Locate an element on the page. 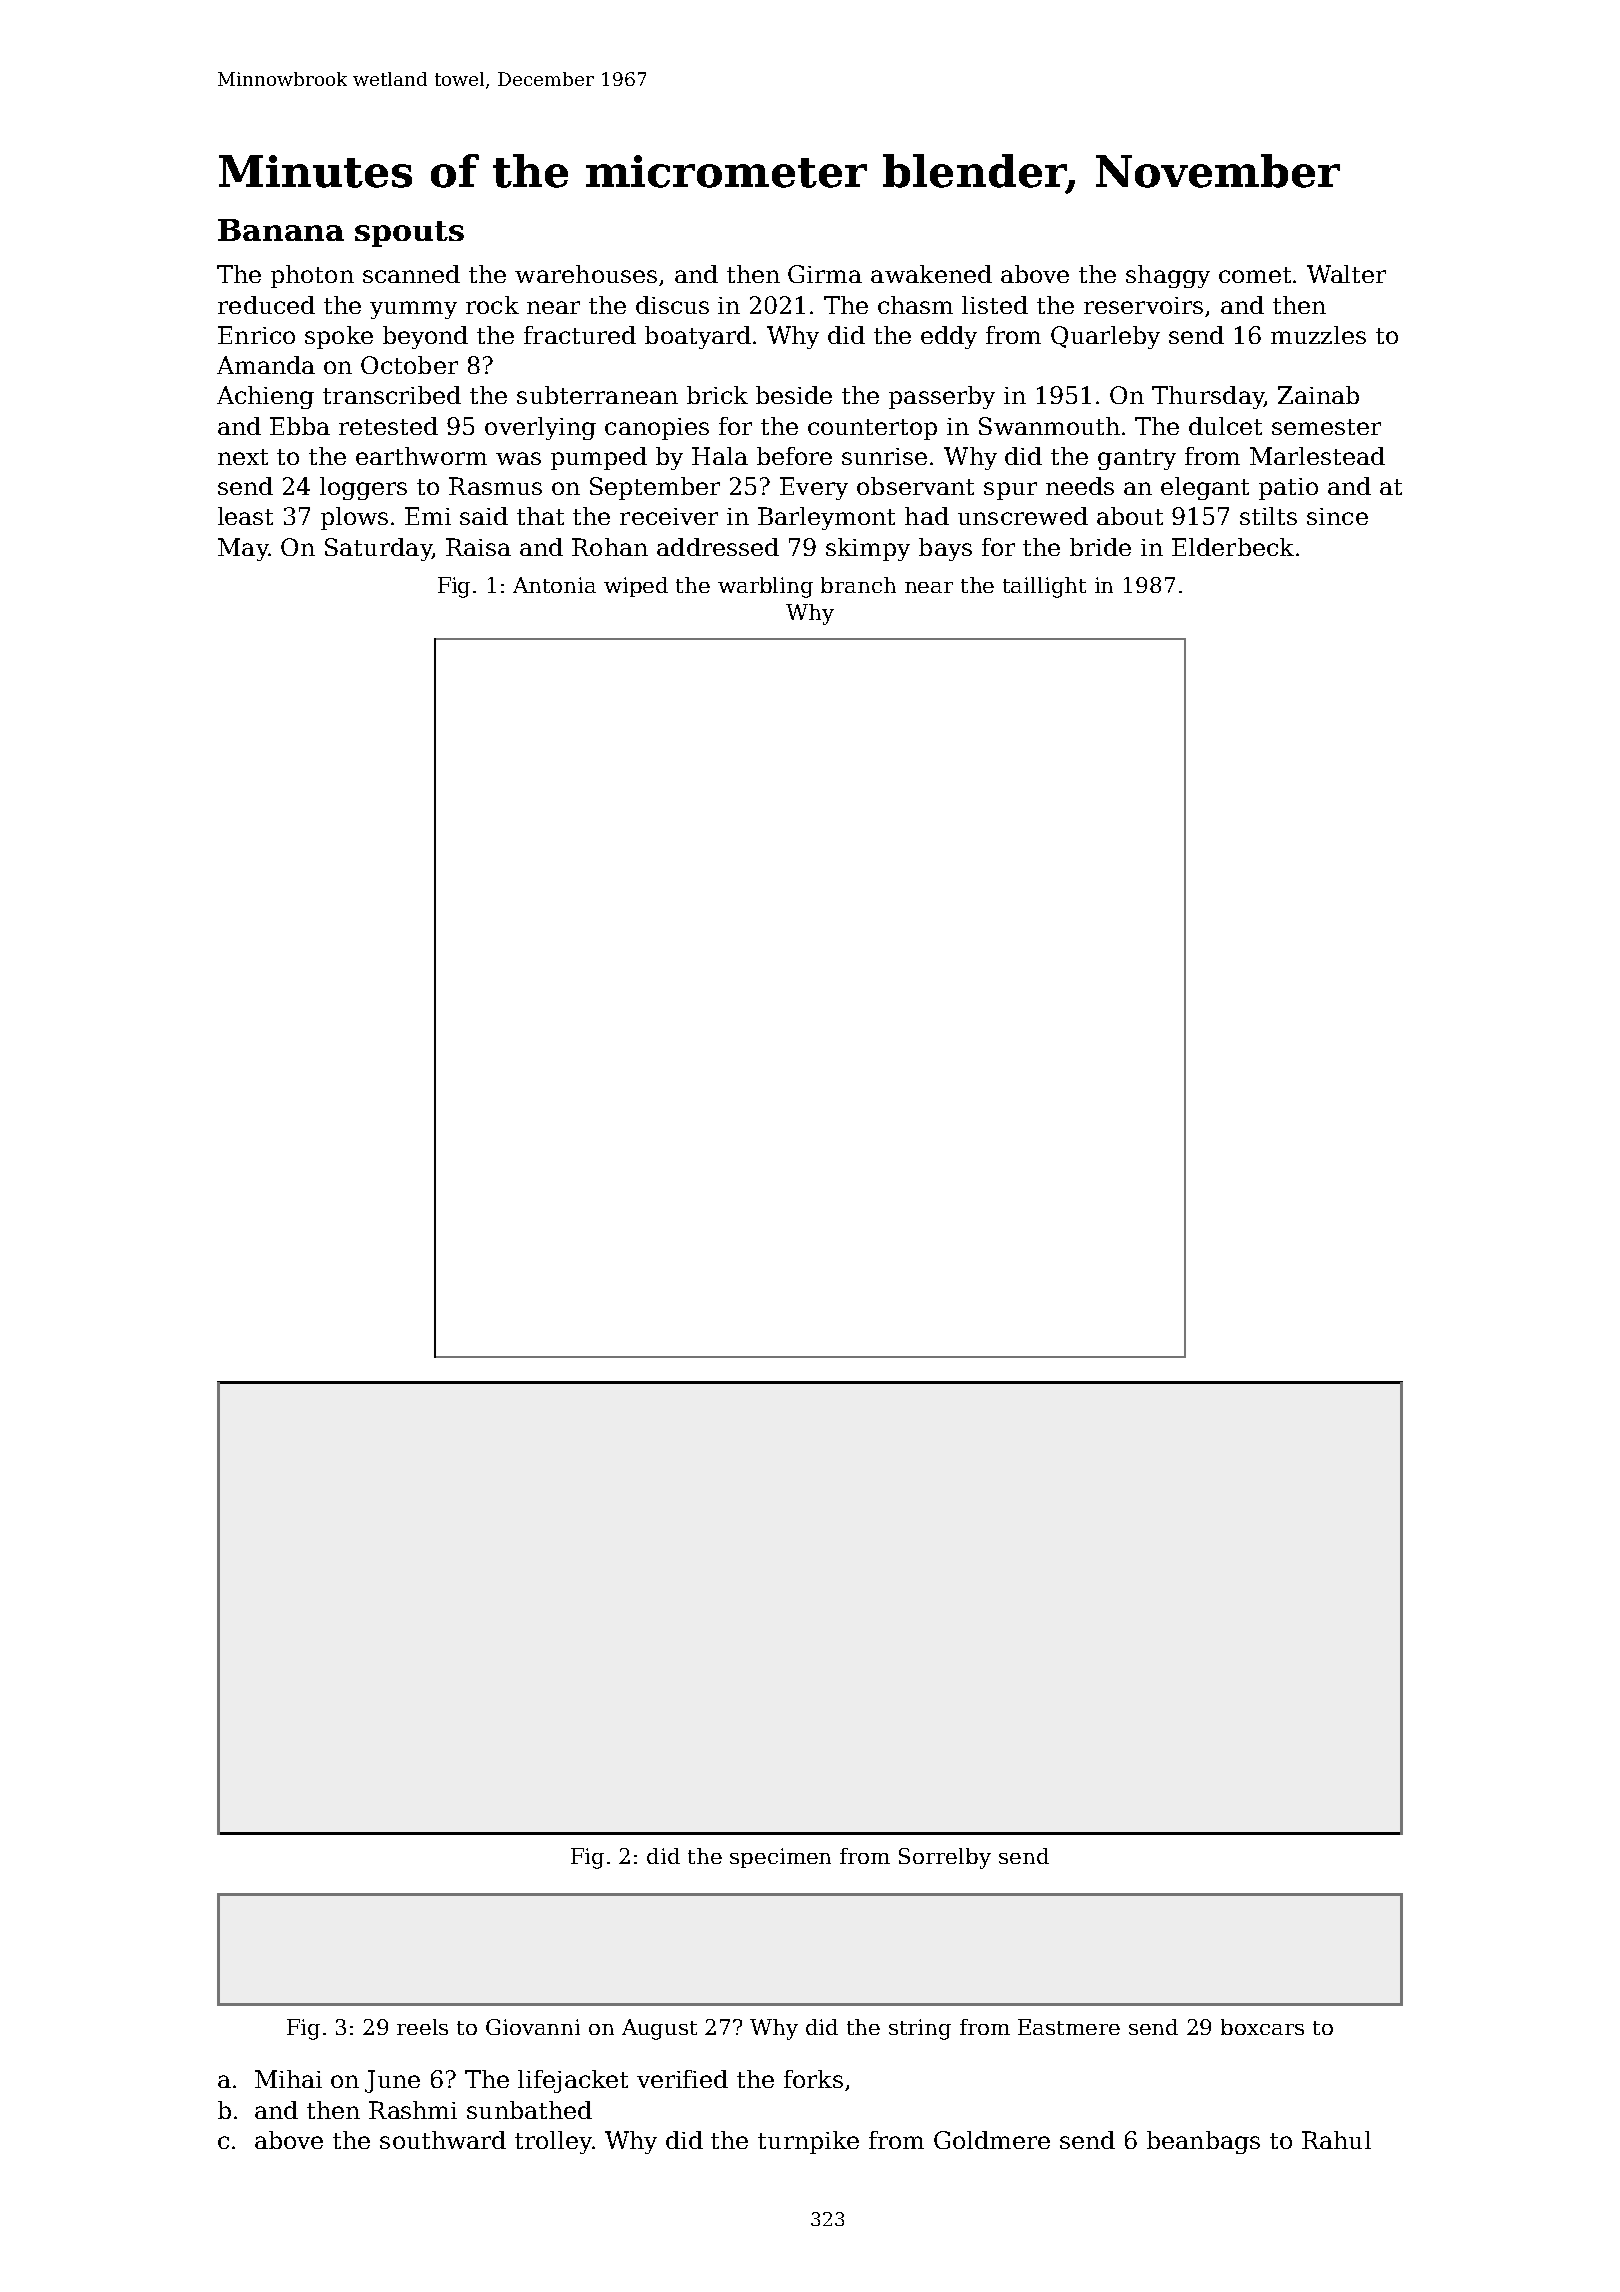 This image has height=2292, width=1620. reels is located at coordinates (422, 2027).
